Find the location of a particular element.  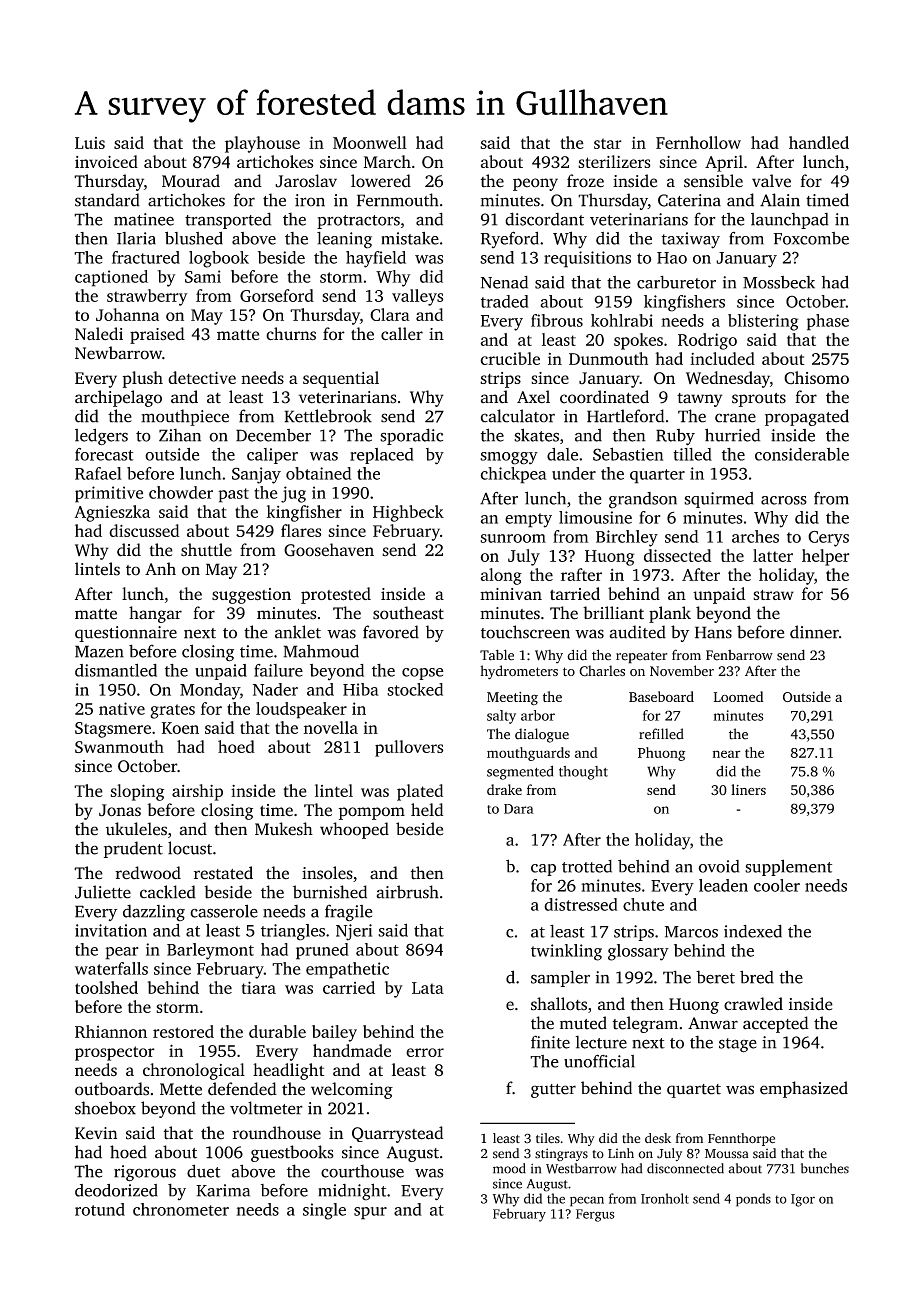

ukuleles is located at coordinates (136, 829).
